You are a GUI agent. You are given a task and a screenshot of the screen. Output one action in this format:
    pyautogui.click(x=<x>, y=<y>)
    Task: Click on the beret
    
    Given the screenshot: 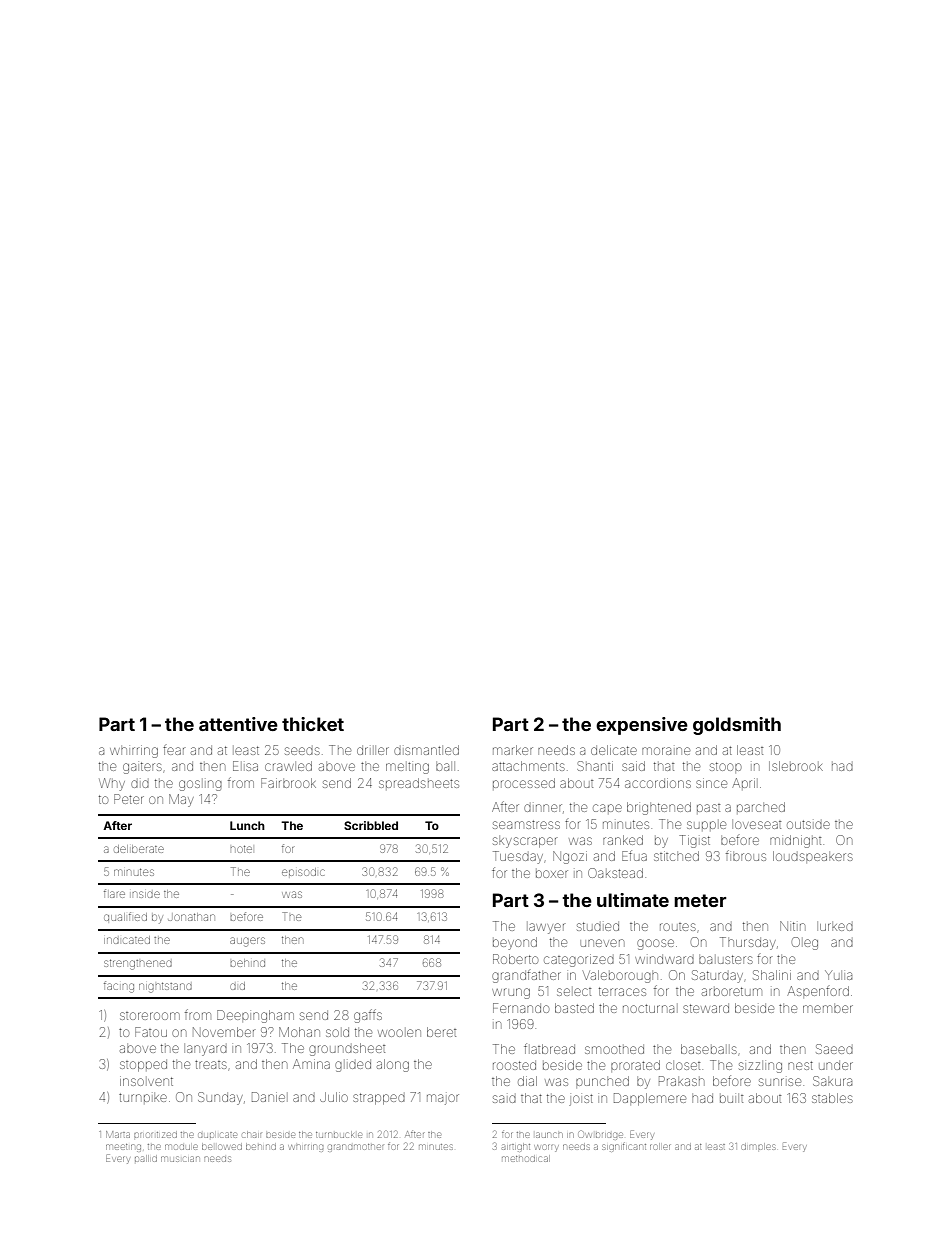 What is the action you would take?
    pyautogui.click(x=441, y=1032)
